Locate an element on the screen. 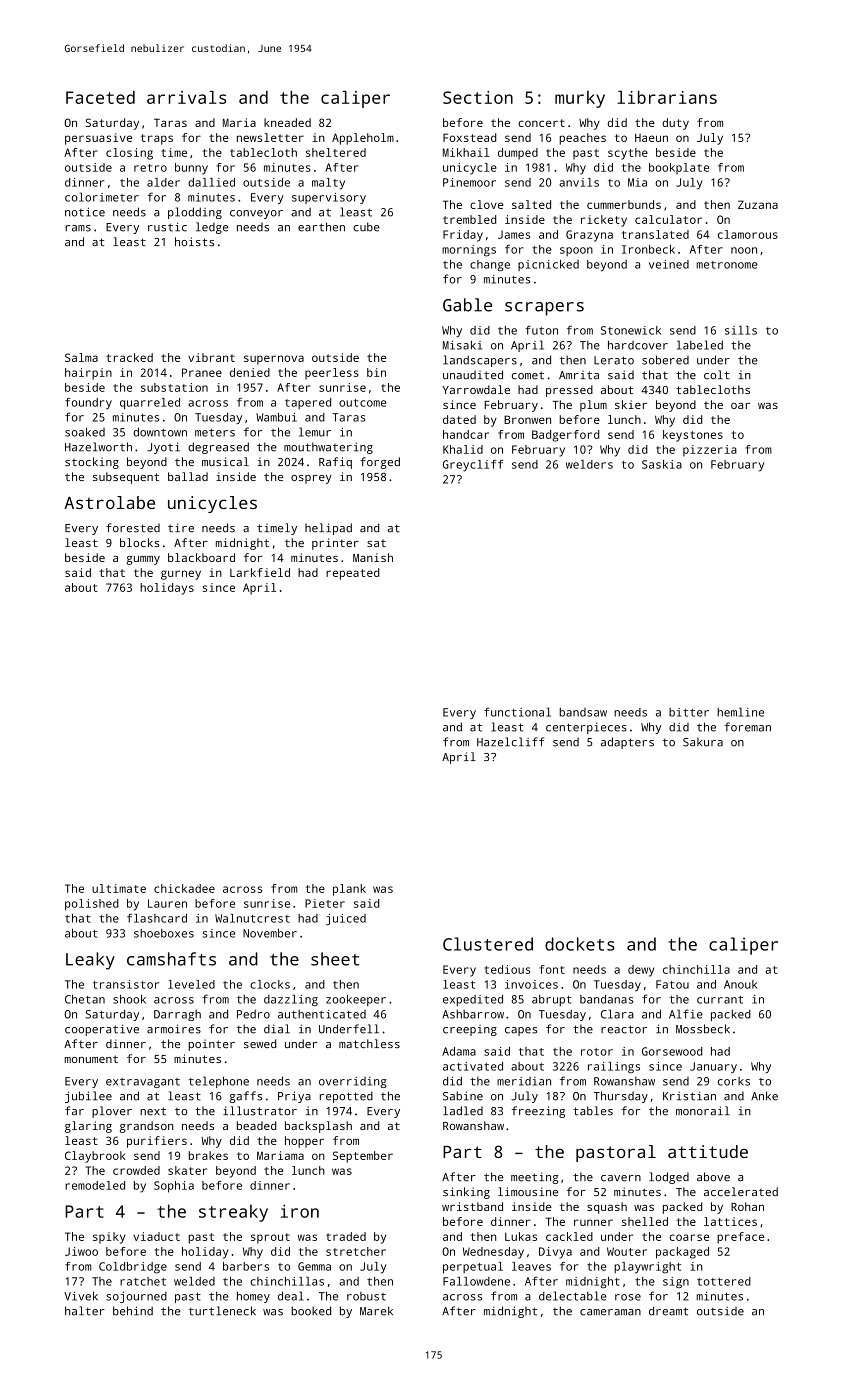 The height and width of the screenshot is (1400, 849). bandsaw is located at coordinates (583, 712).
